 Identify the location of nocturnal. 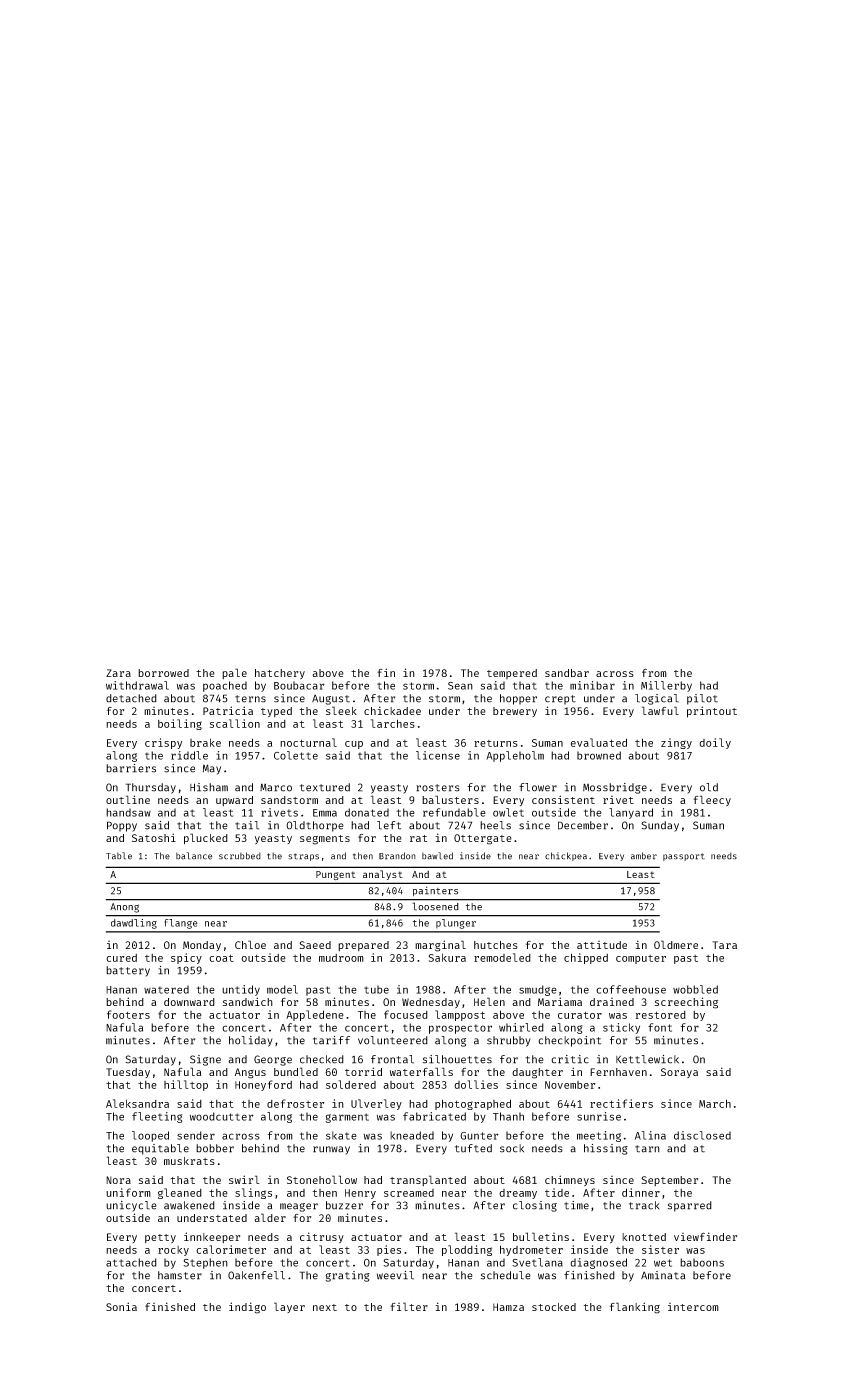
(308, 742).
